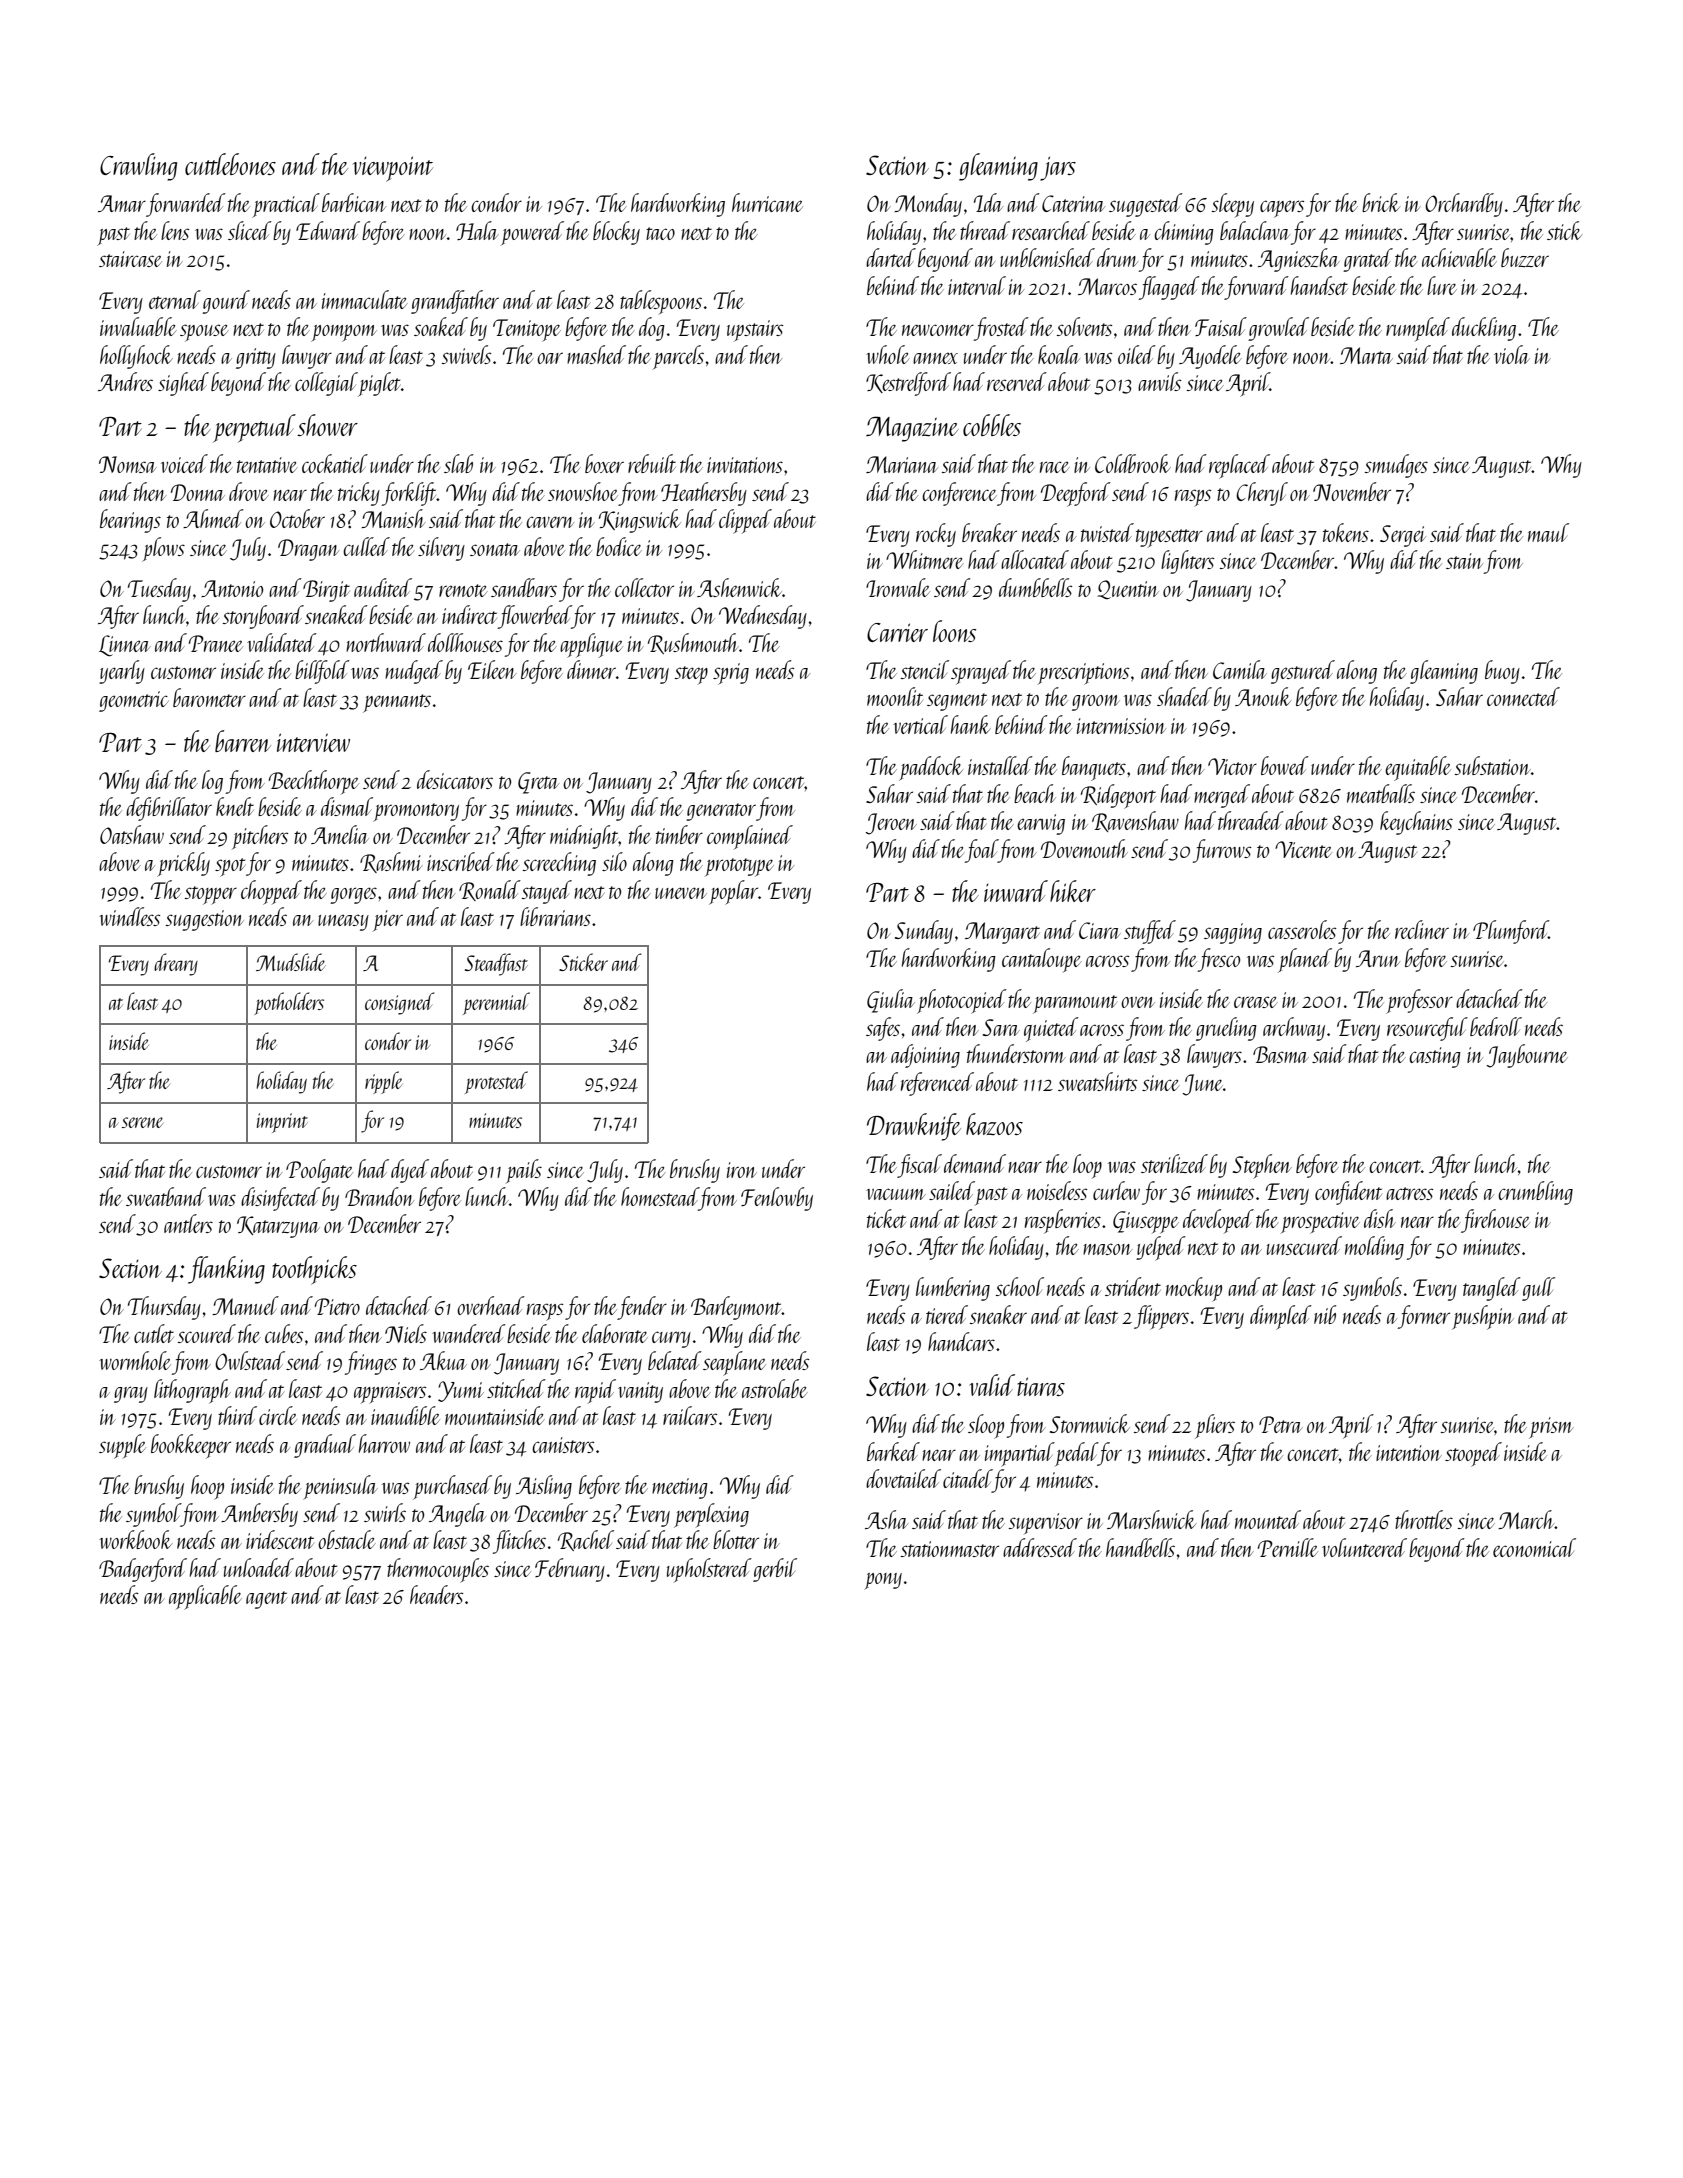  What do you see at coordinates (1364, 1547) in the page?
I see `volunteered` at bounding box center [1364, 1547].
